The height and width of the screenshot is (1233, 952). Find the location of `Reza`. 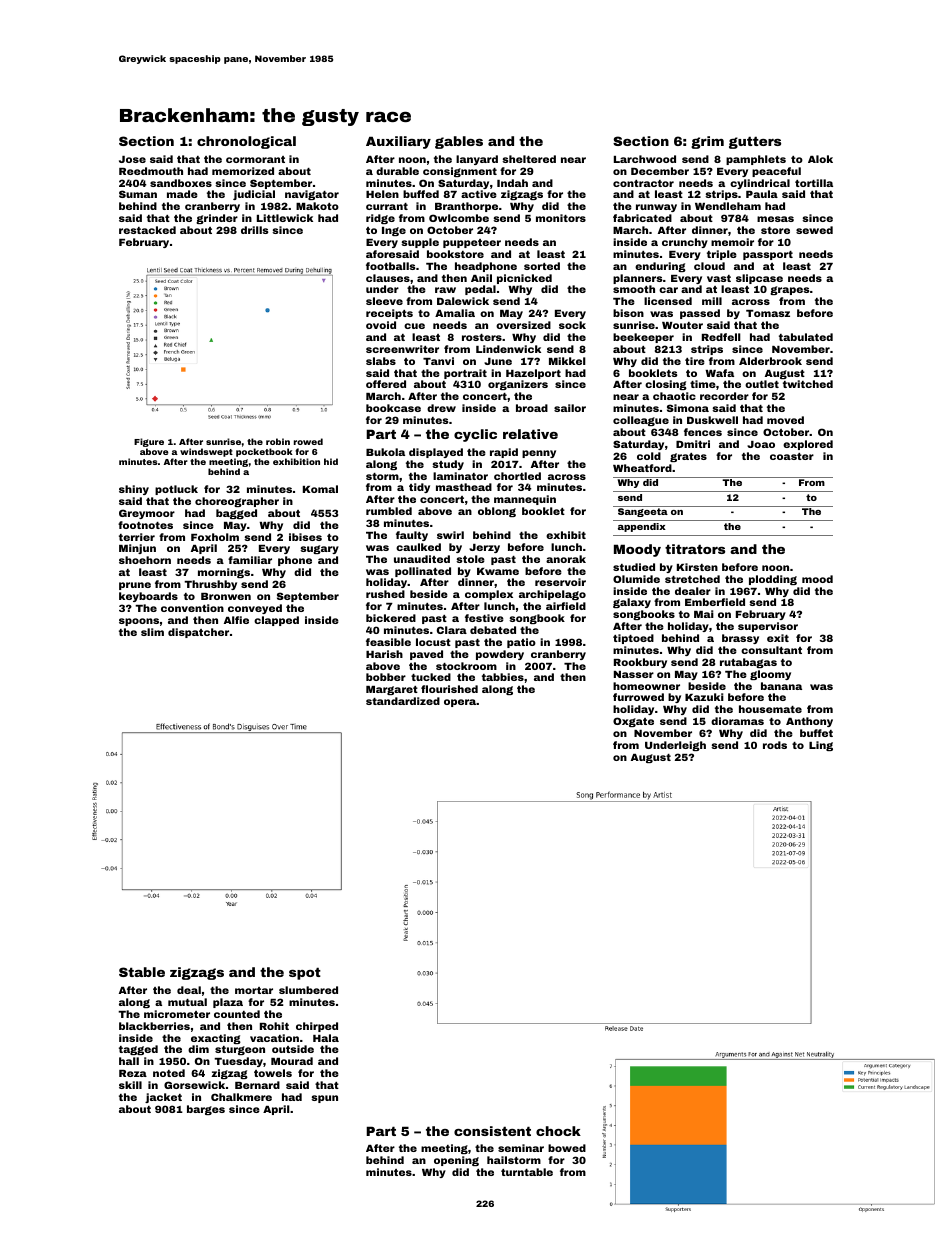

Reza is located at coordinates (133, 1073).
